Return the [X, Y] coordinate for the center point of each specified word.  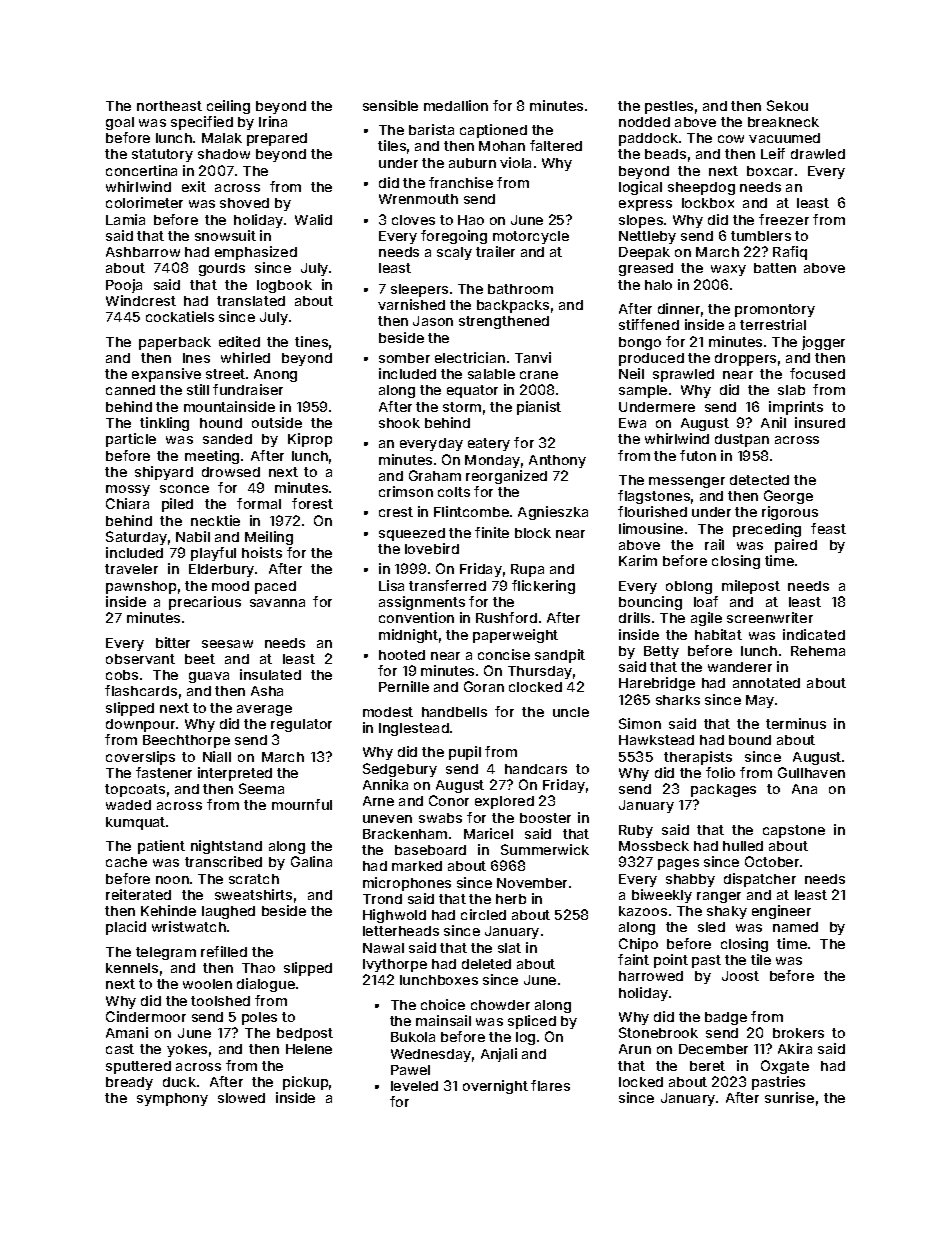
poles [259, 1018]
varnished [411, 304]
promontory [775, 310]
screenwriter [770, 617]
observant [140, 659]
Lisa [391, 585]
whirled [245, 357]
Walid [313, 219]
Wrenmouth [418, 199]
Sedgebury [400, 770]
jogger [823, 343]
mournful [302, 804]
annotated [766, 683]
